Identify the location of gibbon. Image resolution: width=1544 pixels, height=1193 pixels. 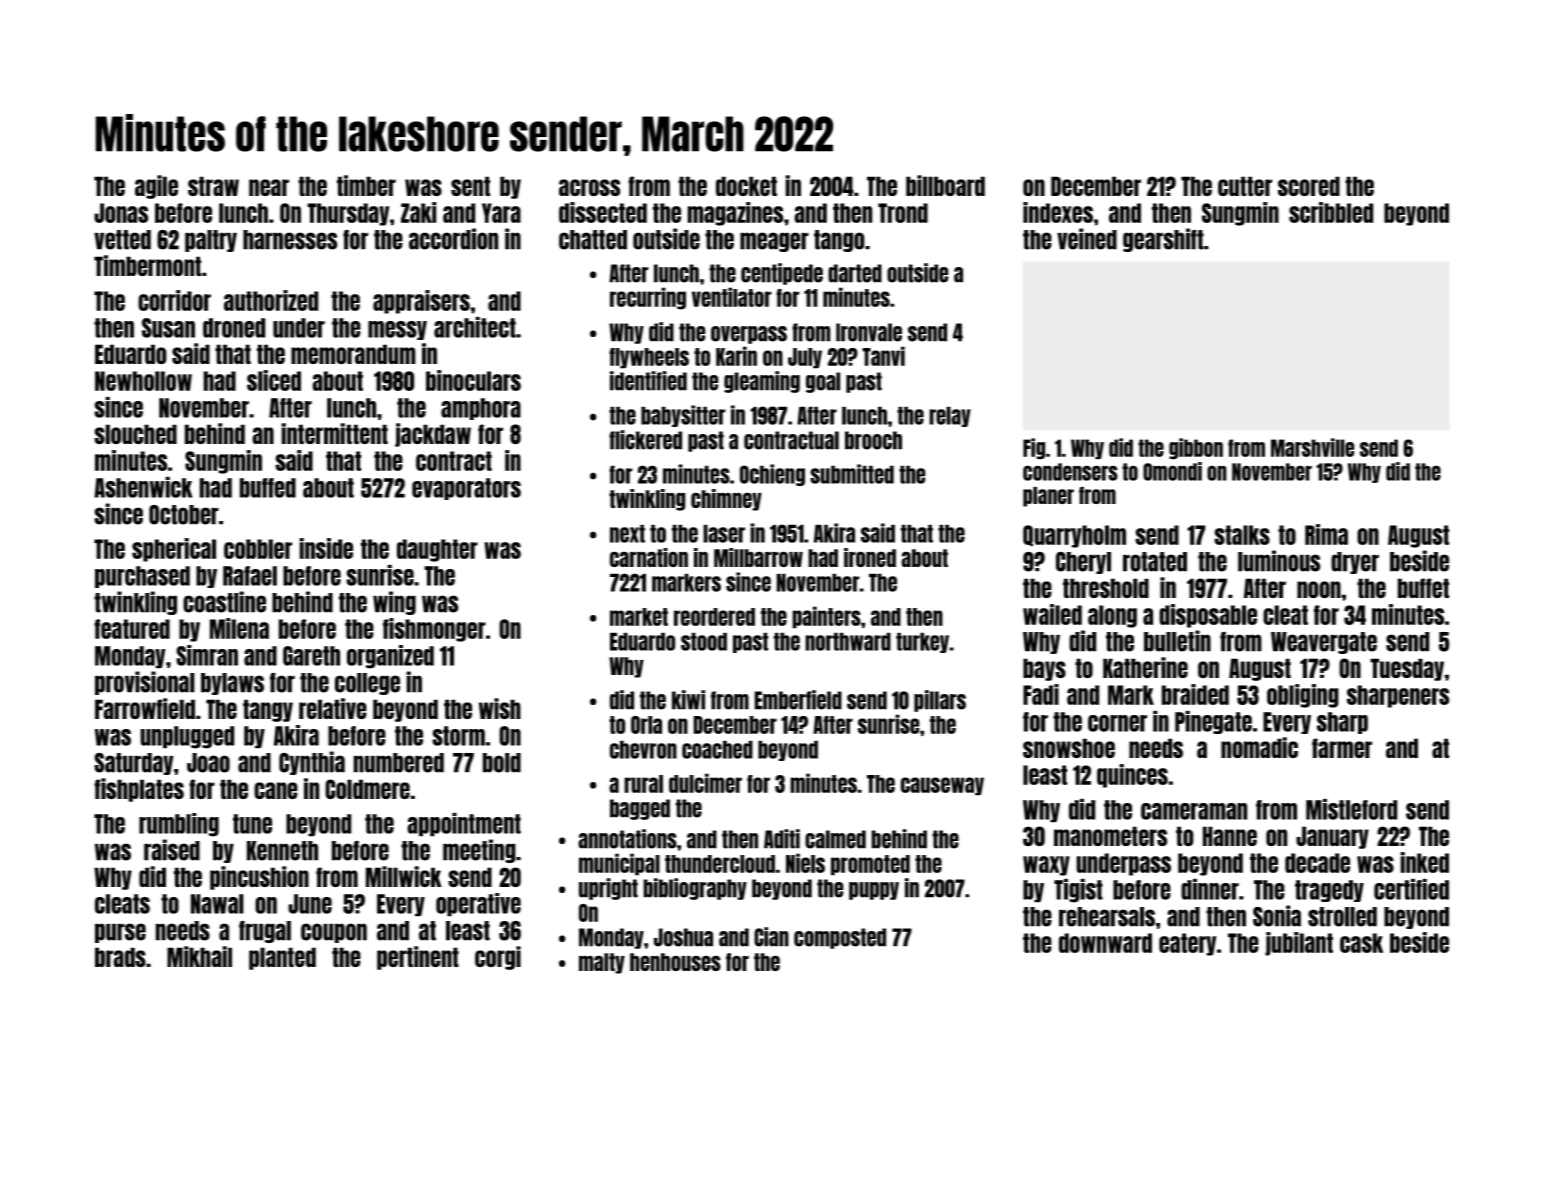
(1196, 449).
